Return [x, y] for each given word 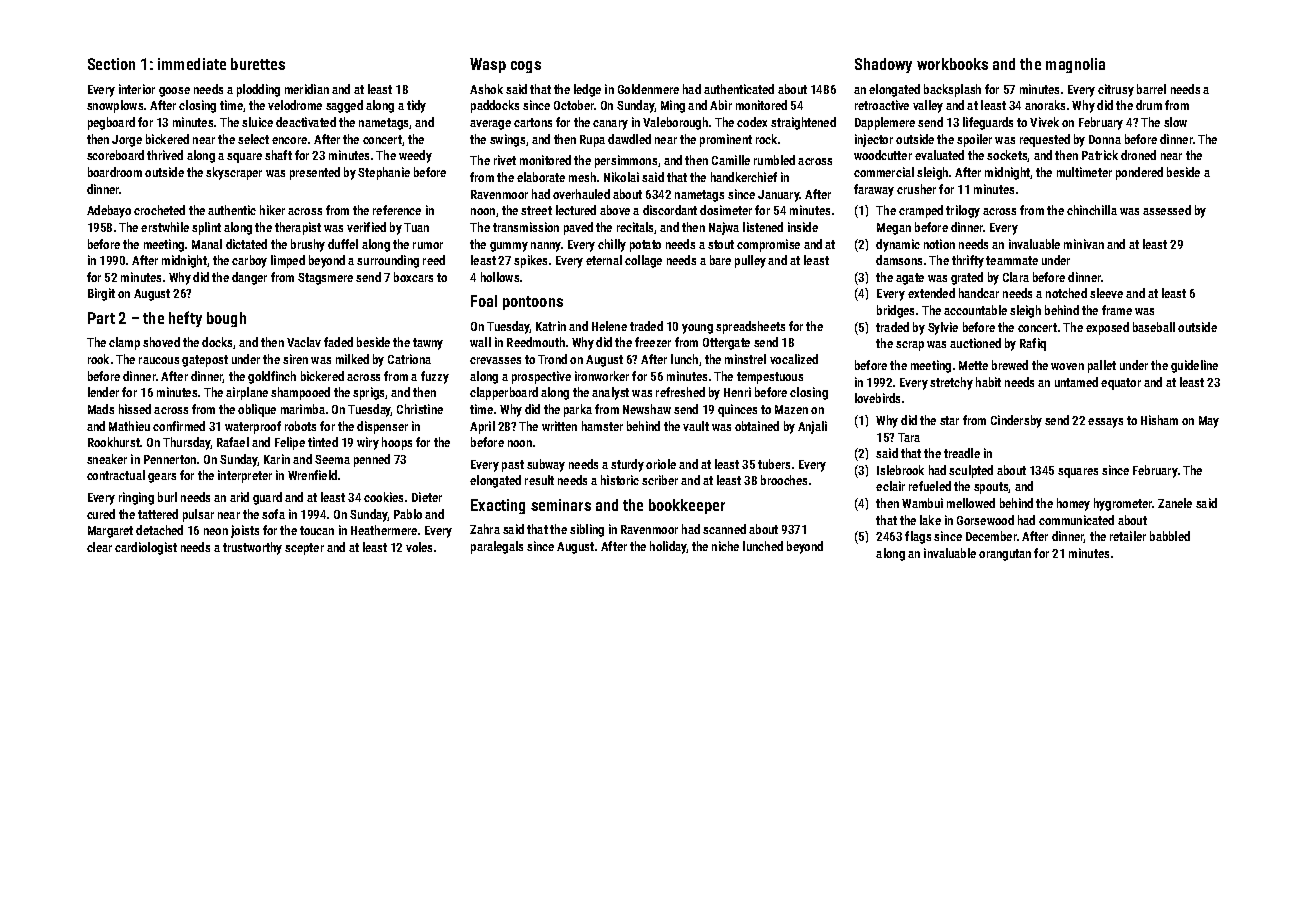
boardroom [115, 172]
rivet [505, 160]
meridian [307, 89]
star [949, 420]
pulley [750, 261]
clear [99, 547]
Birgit [101, 294]
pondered [1139, 173]
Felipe [290, 443]
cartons [533, 122]
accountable [975, 310]
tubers [774, 464]
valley [928, 106]
